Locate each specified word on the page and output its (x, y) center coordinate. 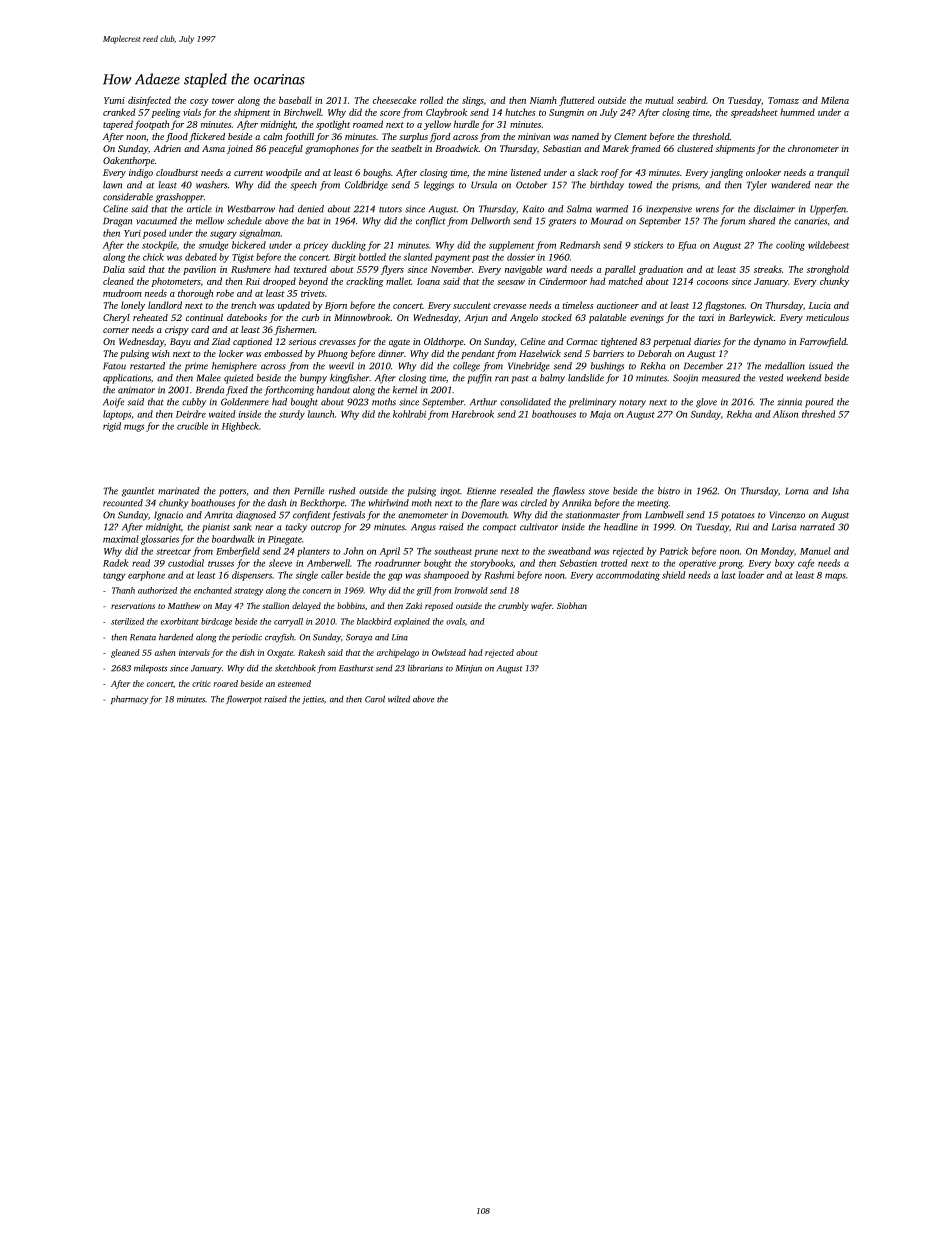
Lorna (797, 491)
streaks (768, 269)
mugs (134, 428)
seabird (691, 100)
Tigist (243, 258)
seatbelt (406, 148)
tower (223, 101)
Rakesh (311, 652)
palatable (607, 318)
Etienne (481, 491)
